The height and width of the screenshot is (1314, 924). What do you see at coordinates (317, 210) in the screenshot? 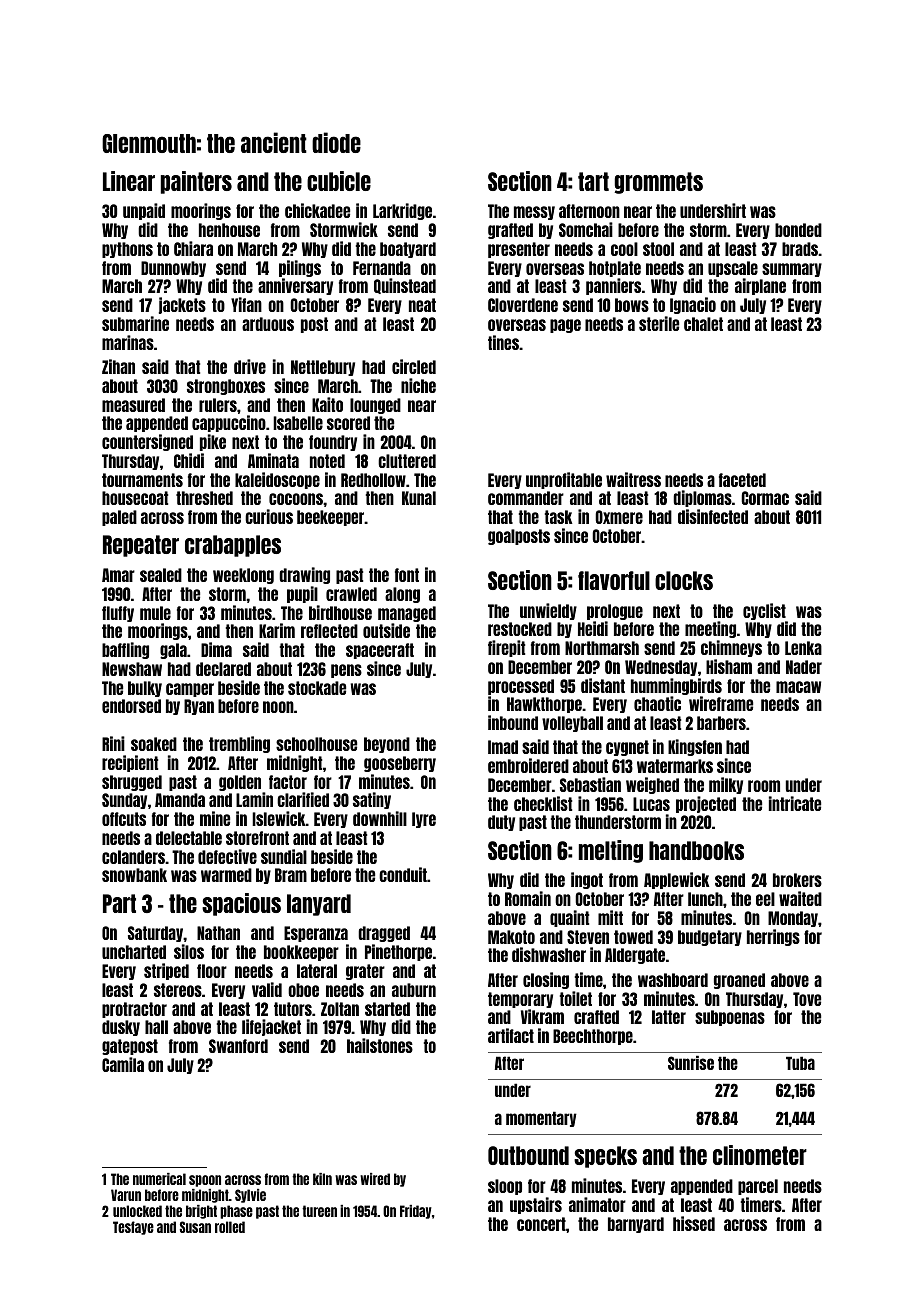
I see `chickadee` at bounding box center [317, 210].
